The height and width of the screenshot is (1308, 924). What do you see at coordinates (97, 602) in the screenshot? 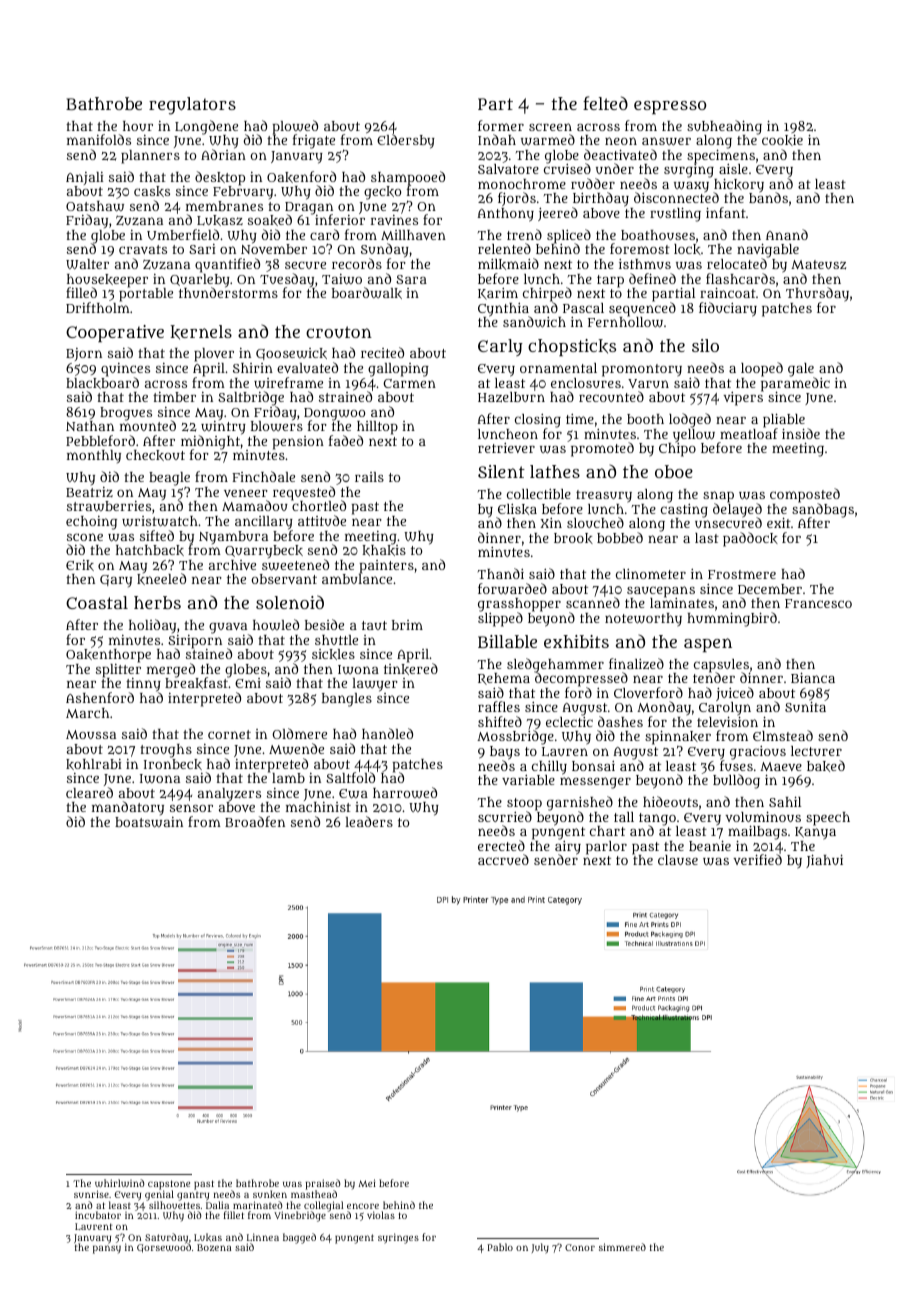
I see `Coastal` at bounding box center [97, 602].
